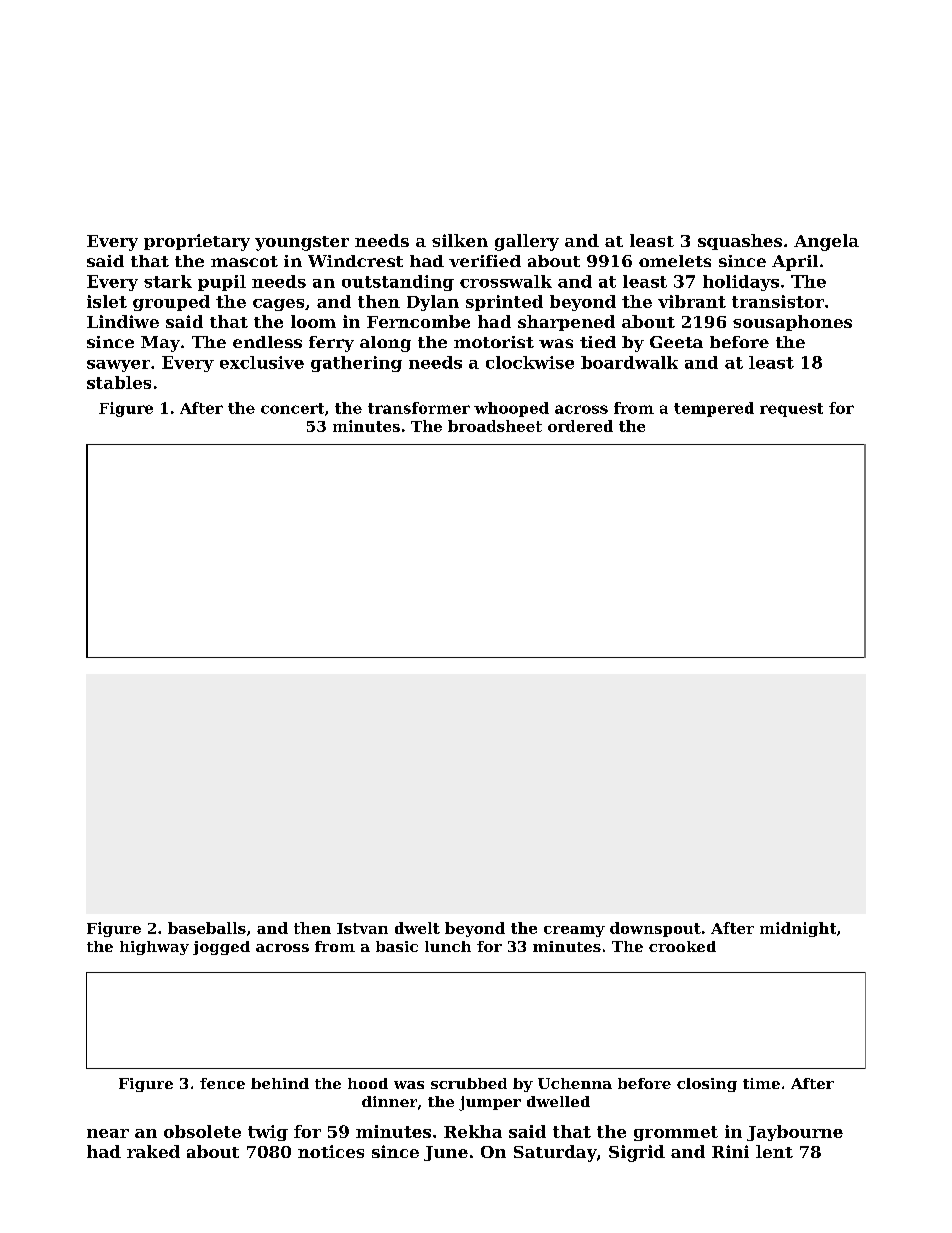  What do you see at coordinates (108, 1133) in the image?
I see `near` at bounding box center [108, 1133].
